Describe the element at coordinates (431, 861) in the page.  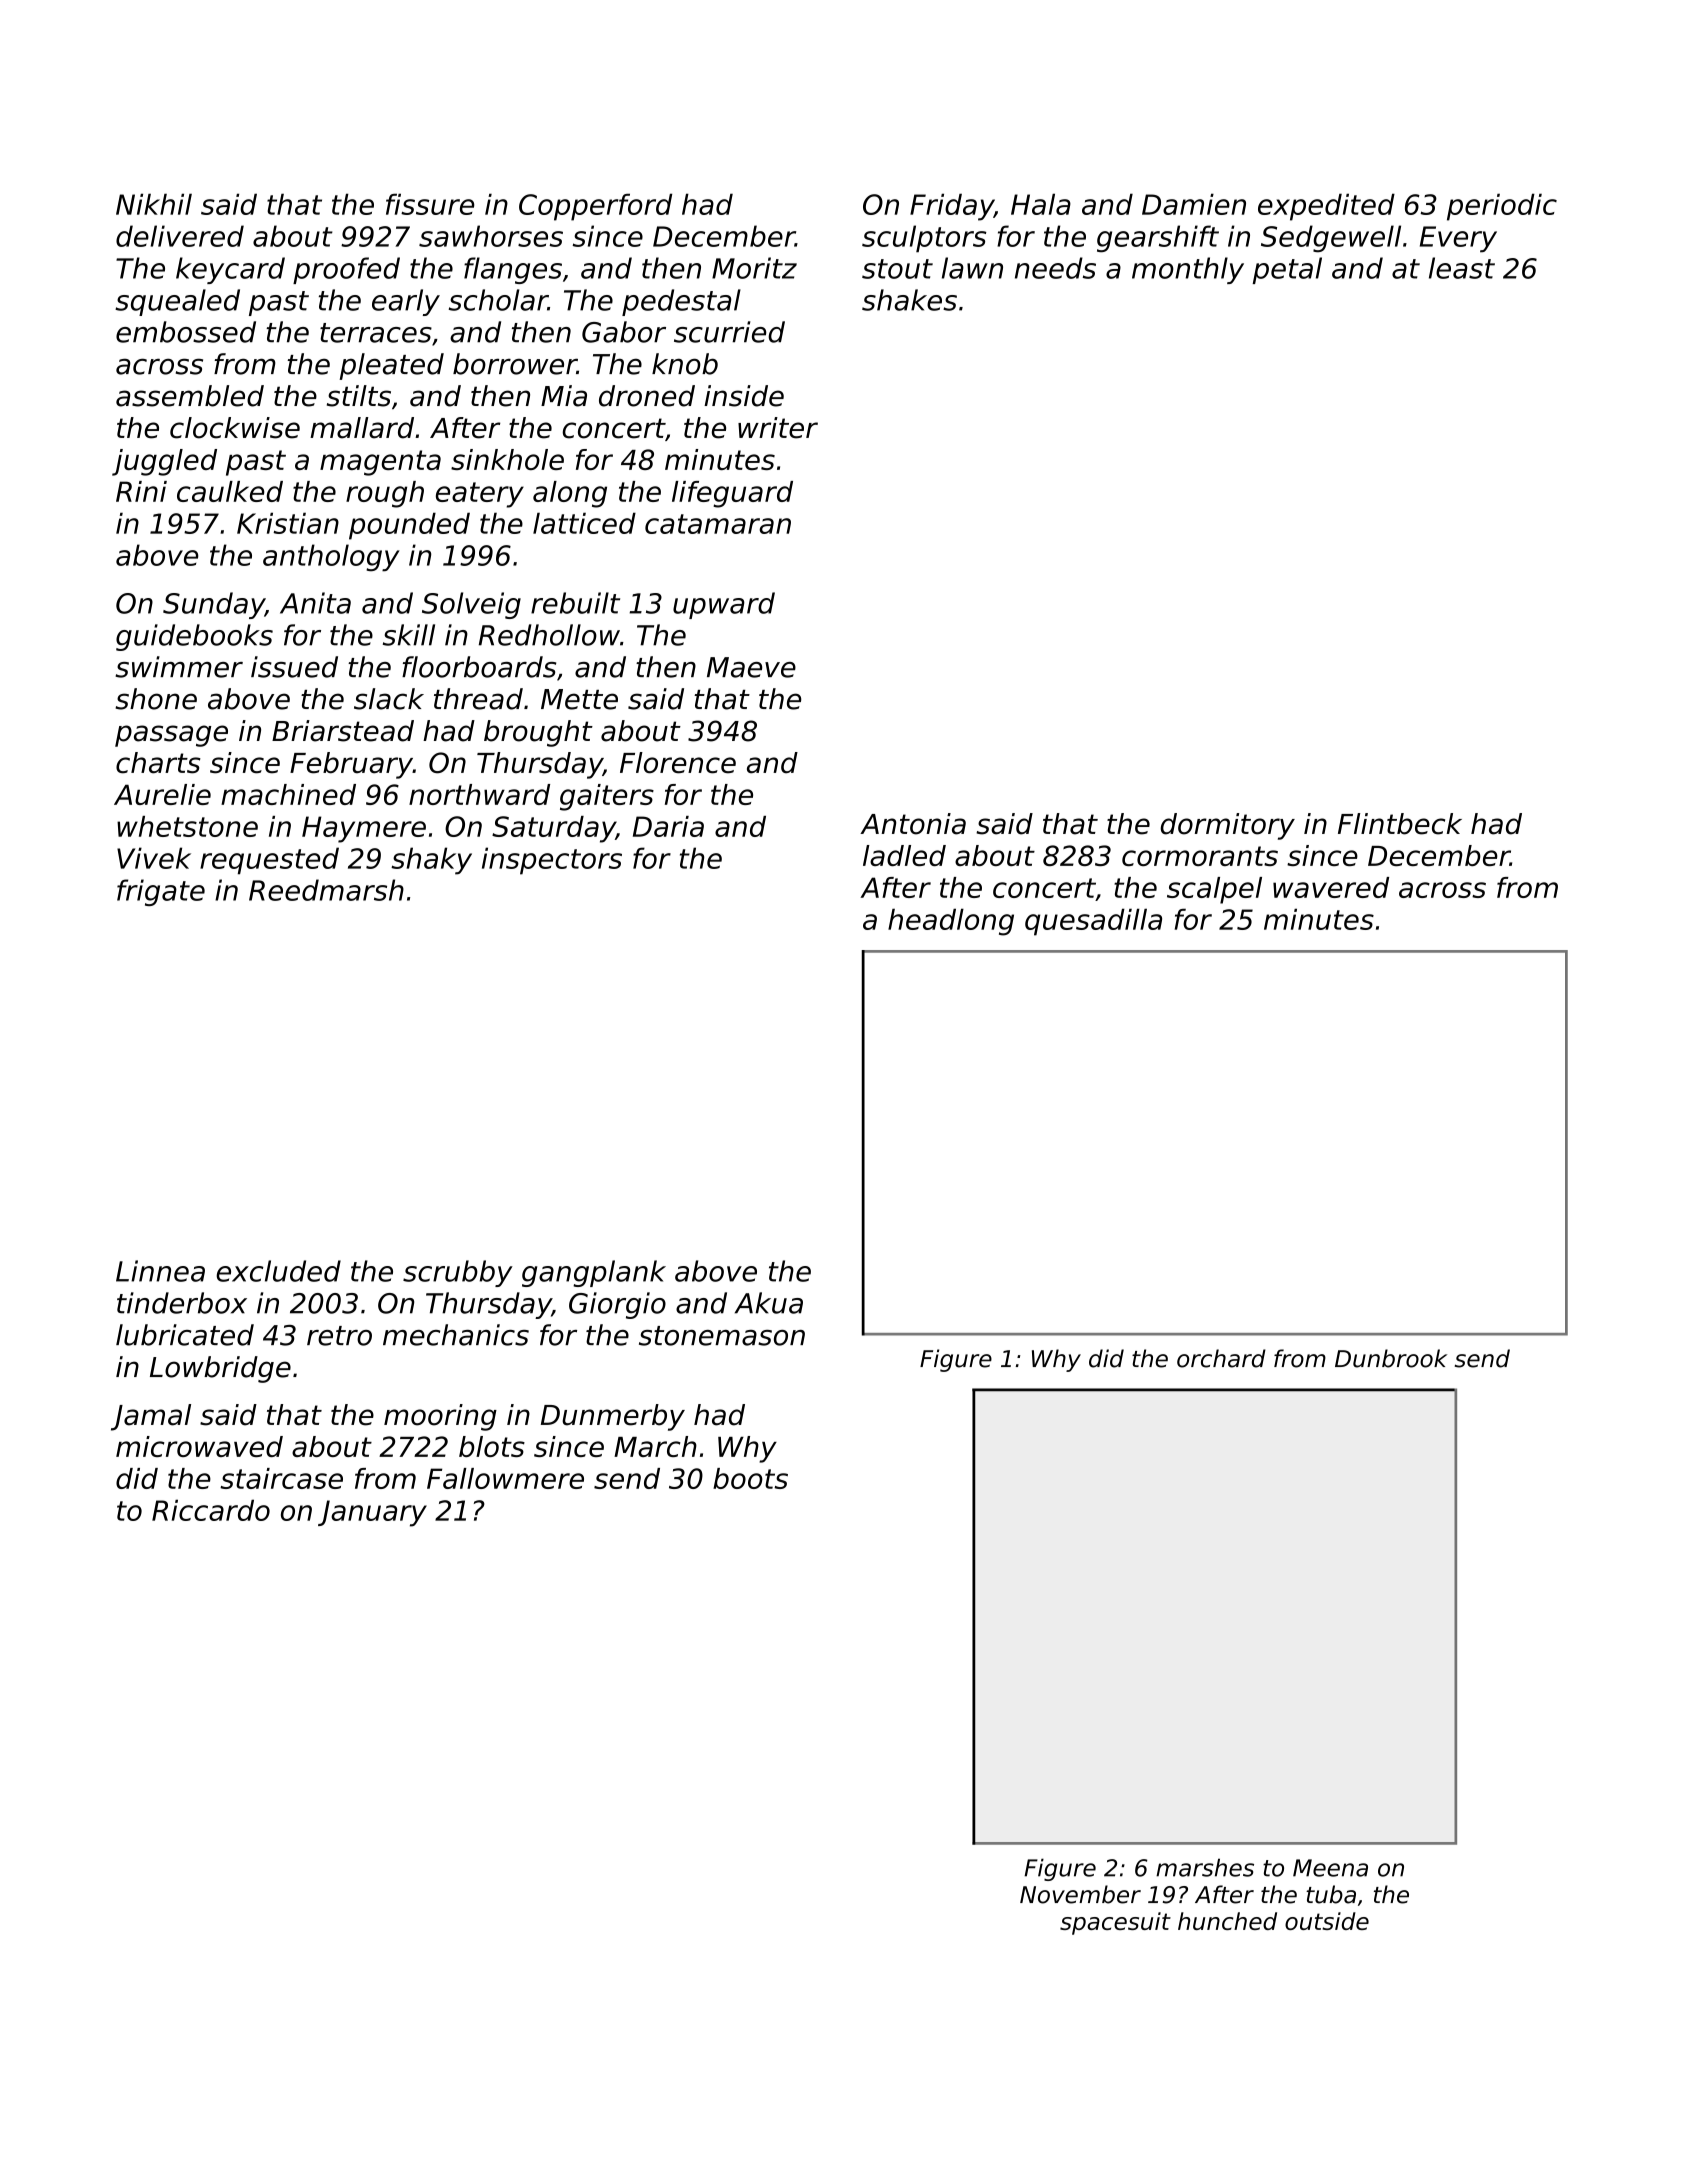
I see `shaky` at that location.
